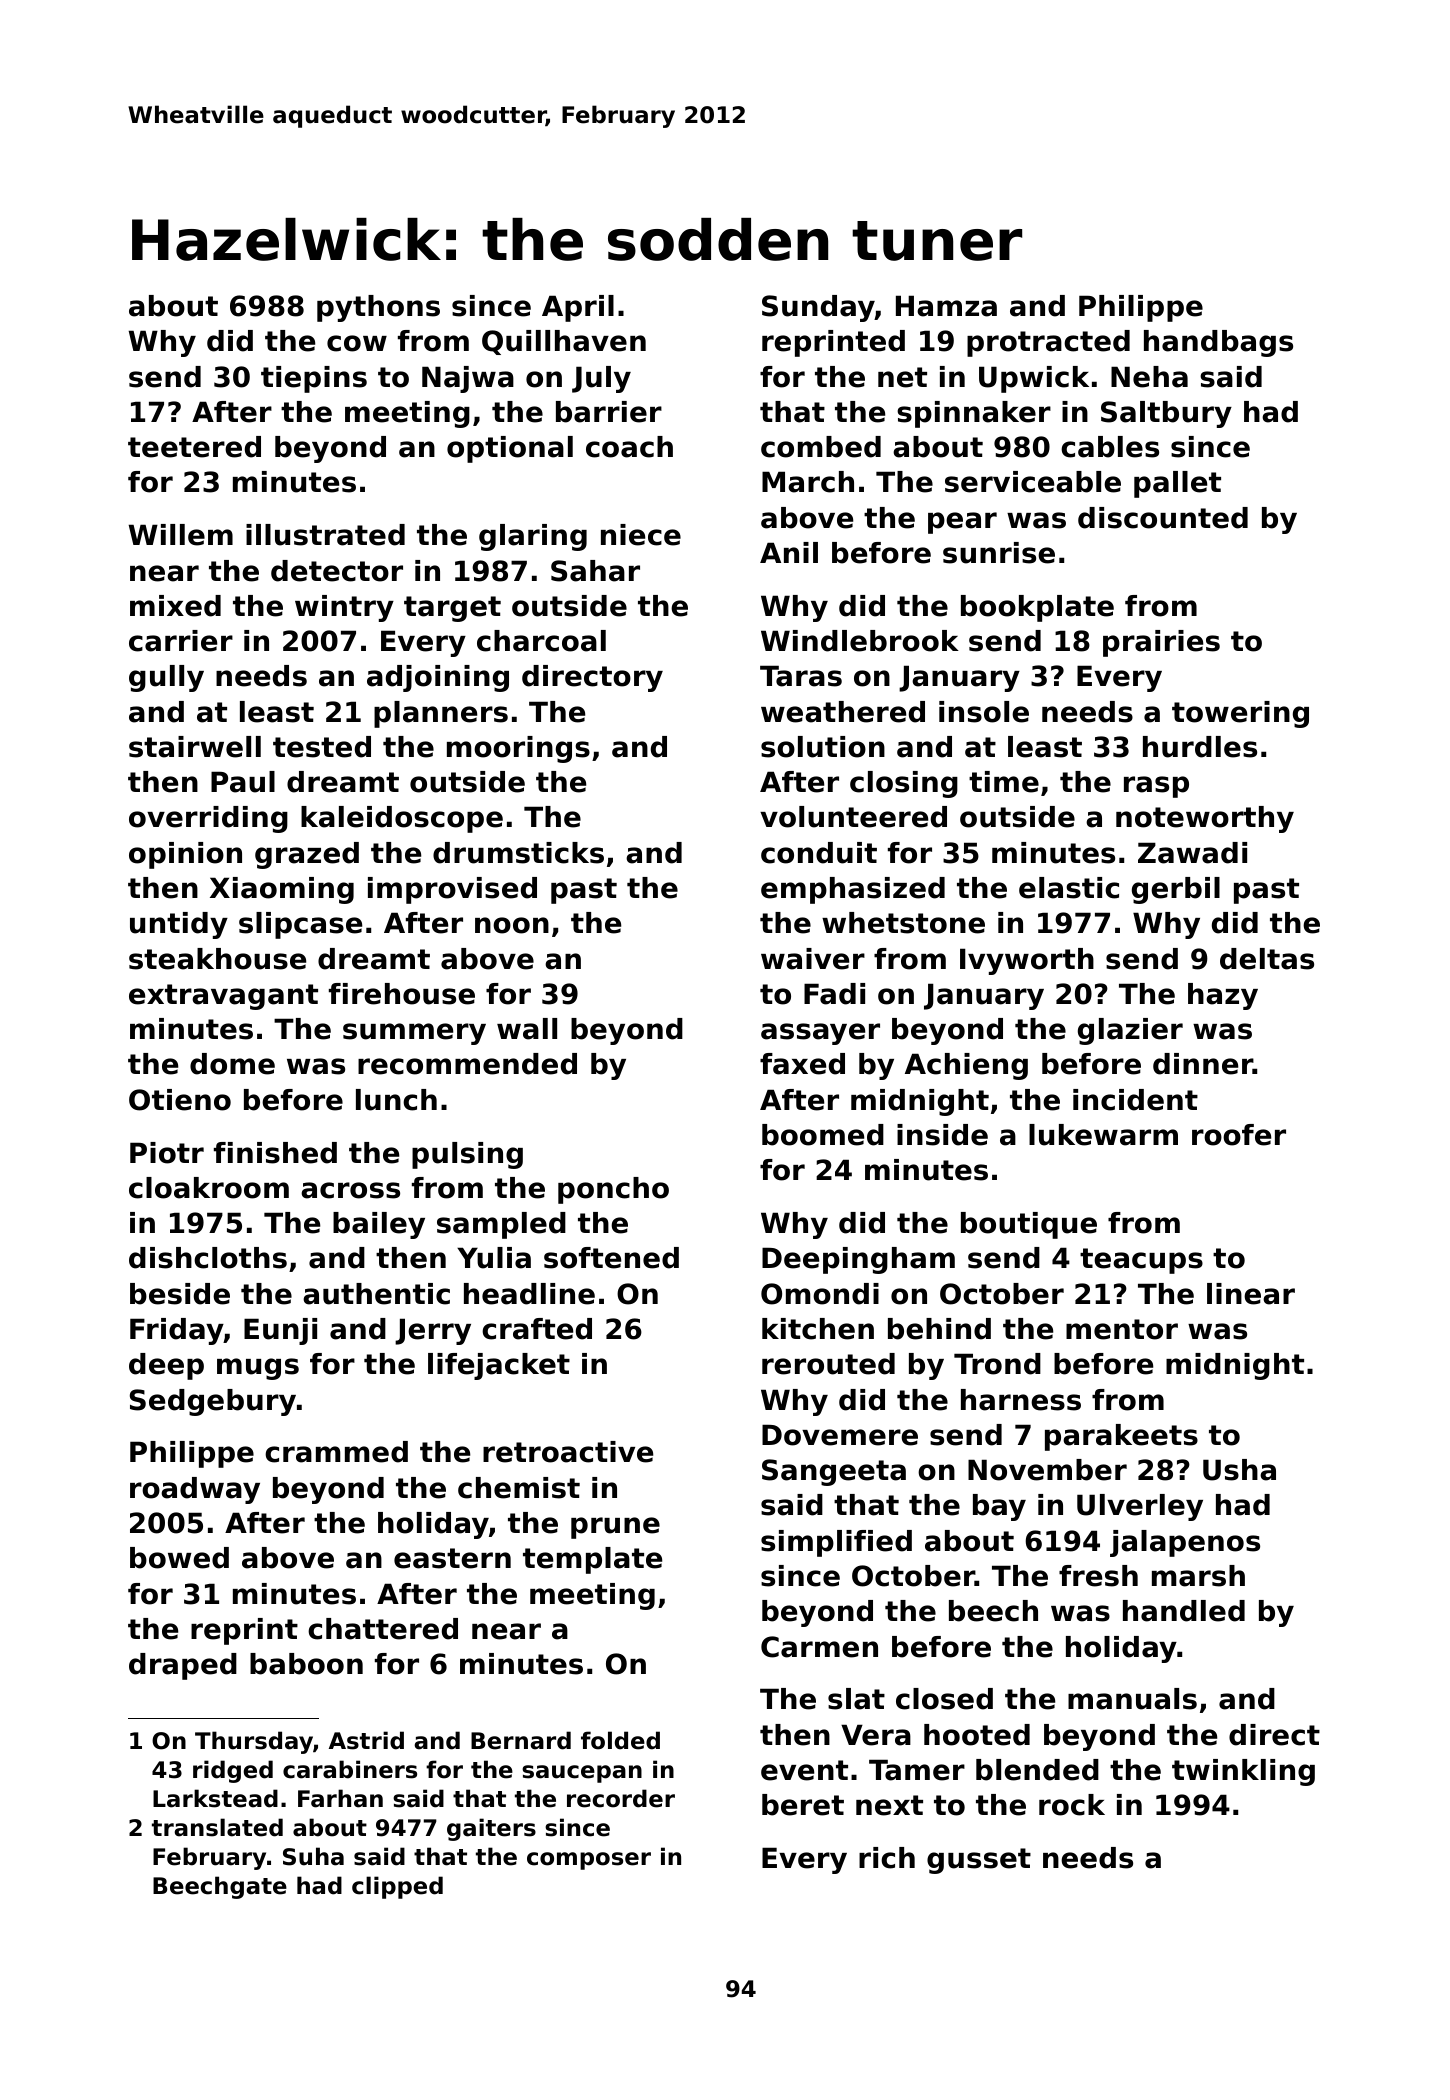 This document has width=1450, height=2100. Describe the element at coordinates (1141, 1261) in the document. I see `teacups` at that location.
